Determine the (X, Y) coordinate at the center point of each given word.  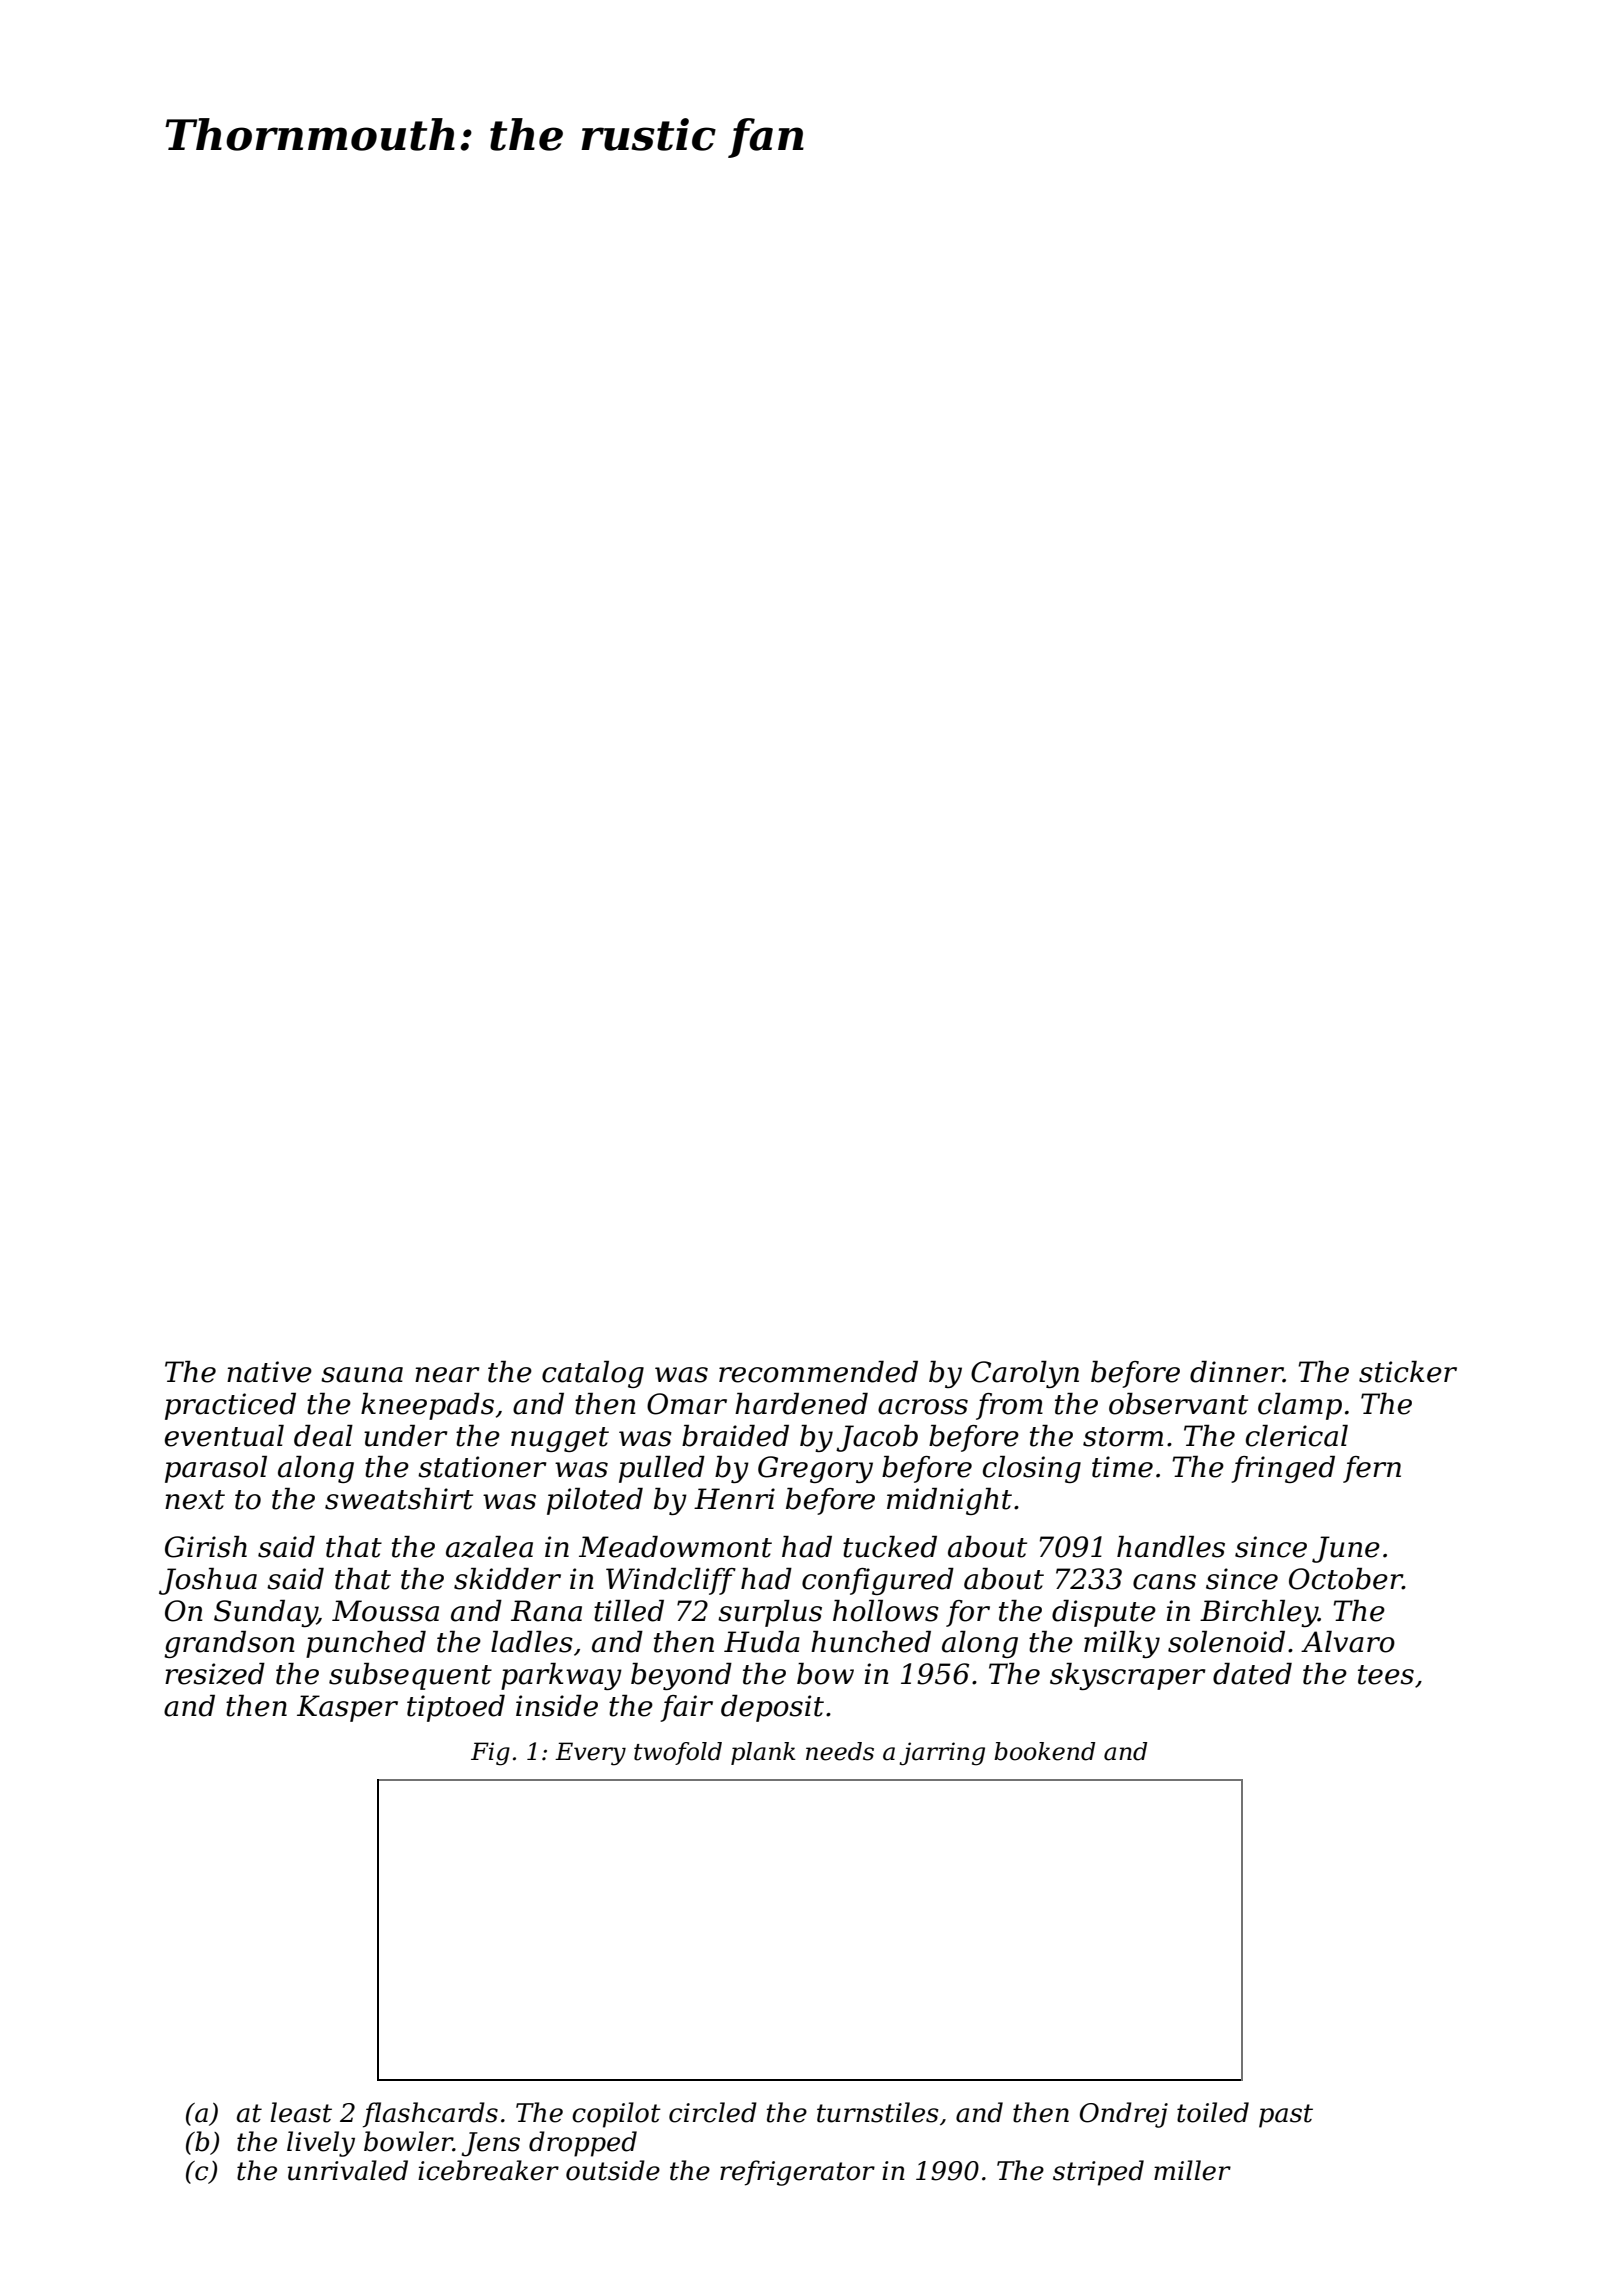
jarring (942, 1754)
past (1286, 2116)
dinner (1236, 1372)
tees (1386, 1675)
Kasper (347, 1708)
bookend (1044, 1751)
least (301, 2112)
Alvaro (1348, 1642)
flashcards (430, 2115)
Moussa (385, 1611)
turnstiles (877, 2112)
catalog (593, 1374)
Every (590, 1754)
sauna (362, 1375)
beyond (681, 1676)
